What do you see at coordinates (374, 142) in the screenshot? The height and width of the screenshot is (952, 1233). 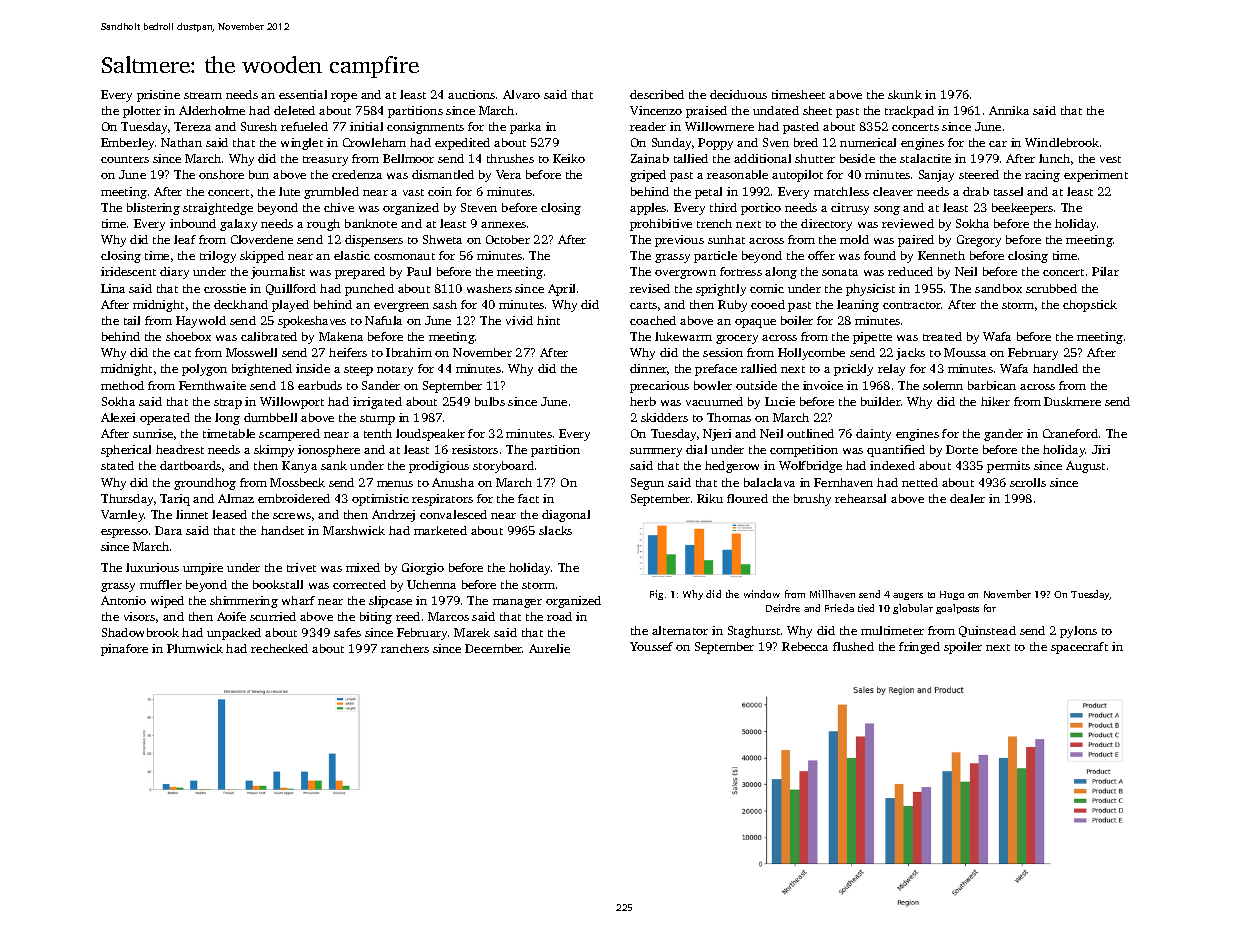 I see `Crowleham` at bounding box center [374, 142].
